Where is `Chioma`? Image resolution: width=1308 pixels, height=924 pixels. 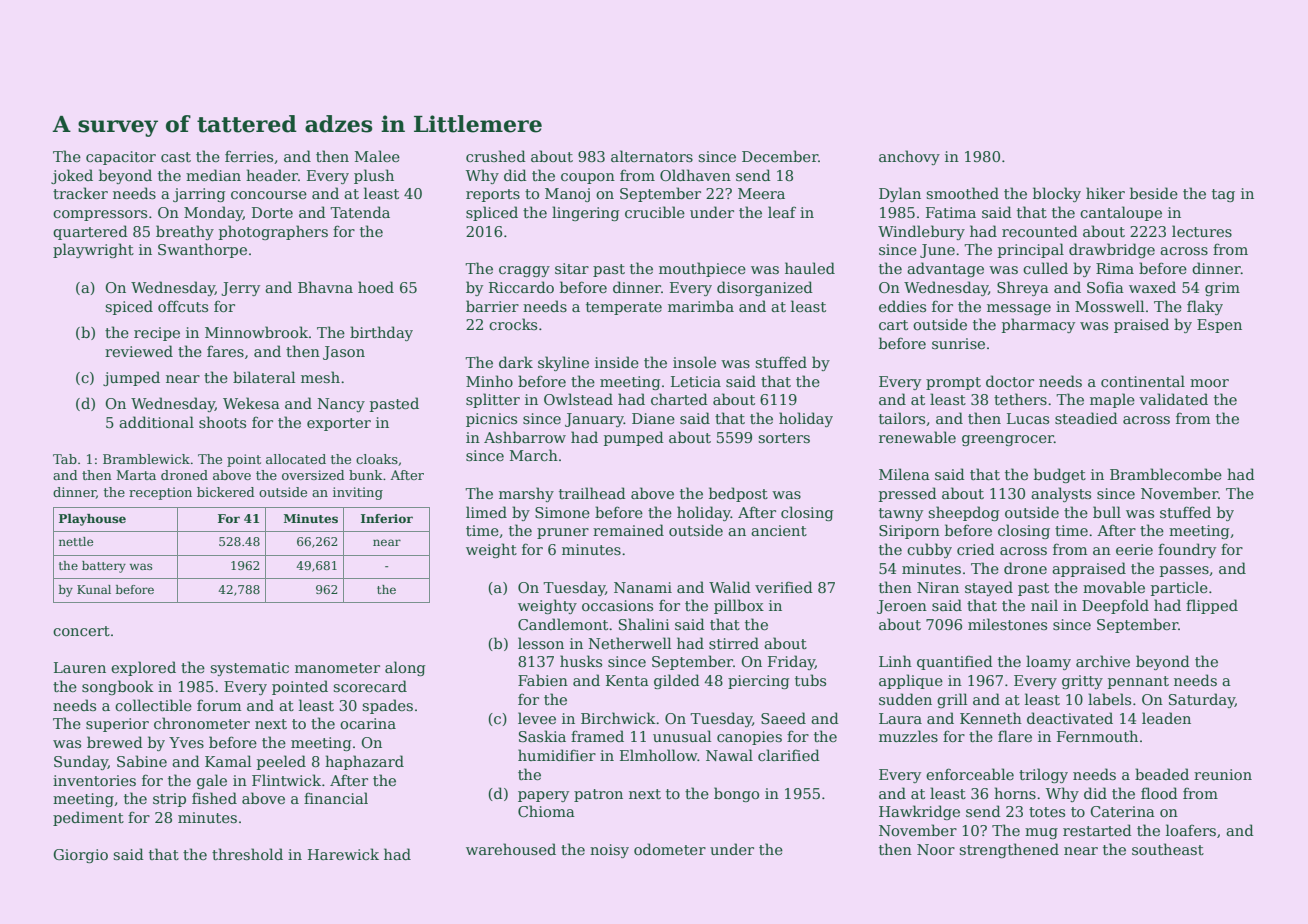
Chioma is located at coordinates (546, 811).
